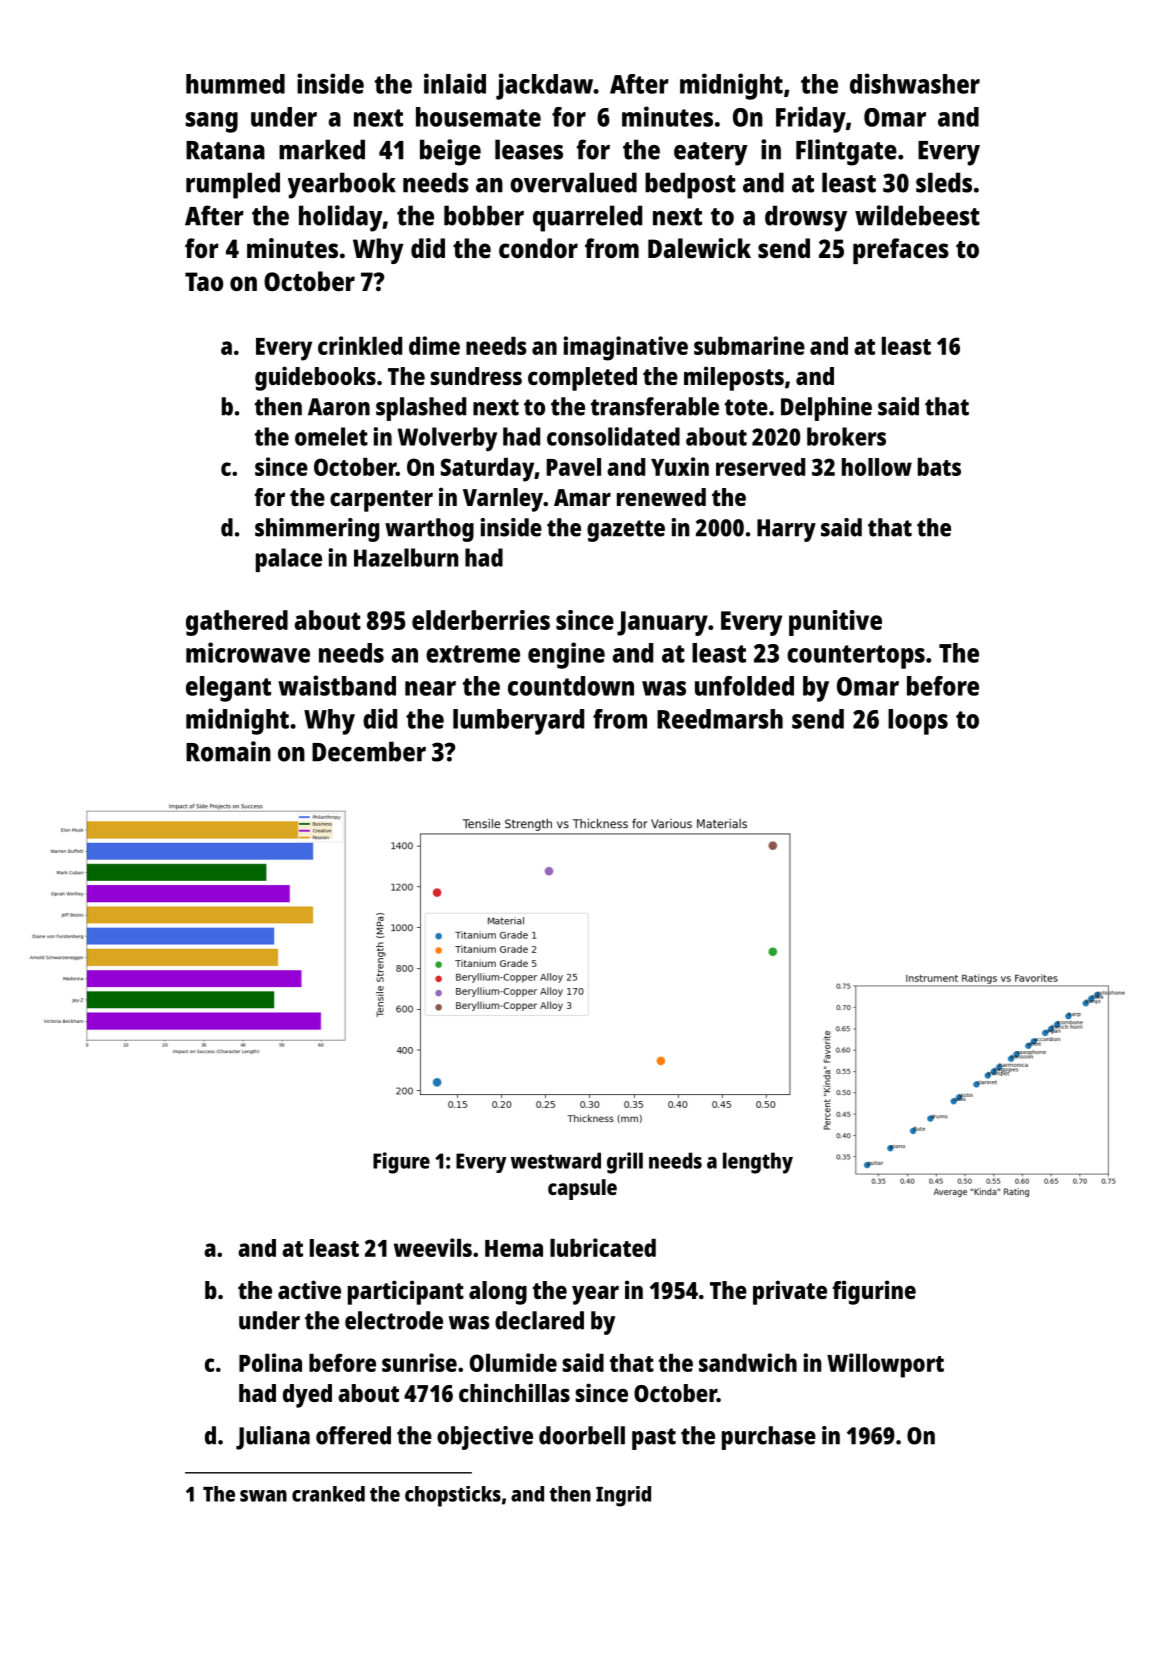 This document has width=1165, height=1654. What do you see at coordinates (289, 560) in the document?
I see `palace` at bounding box center [289, 560].
